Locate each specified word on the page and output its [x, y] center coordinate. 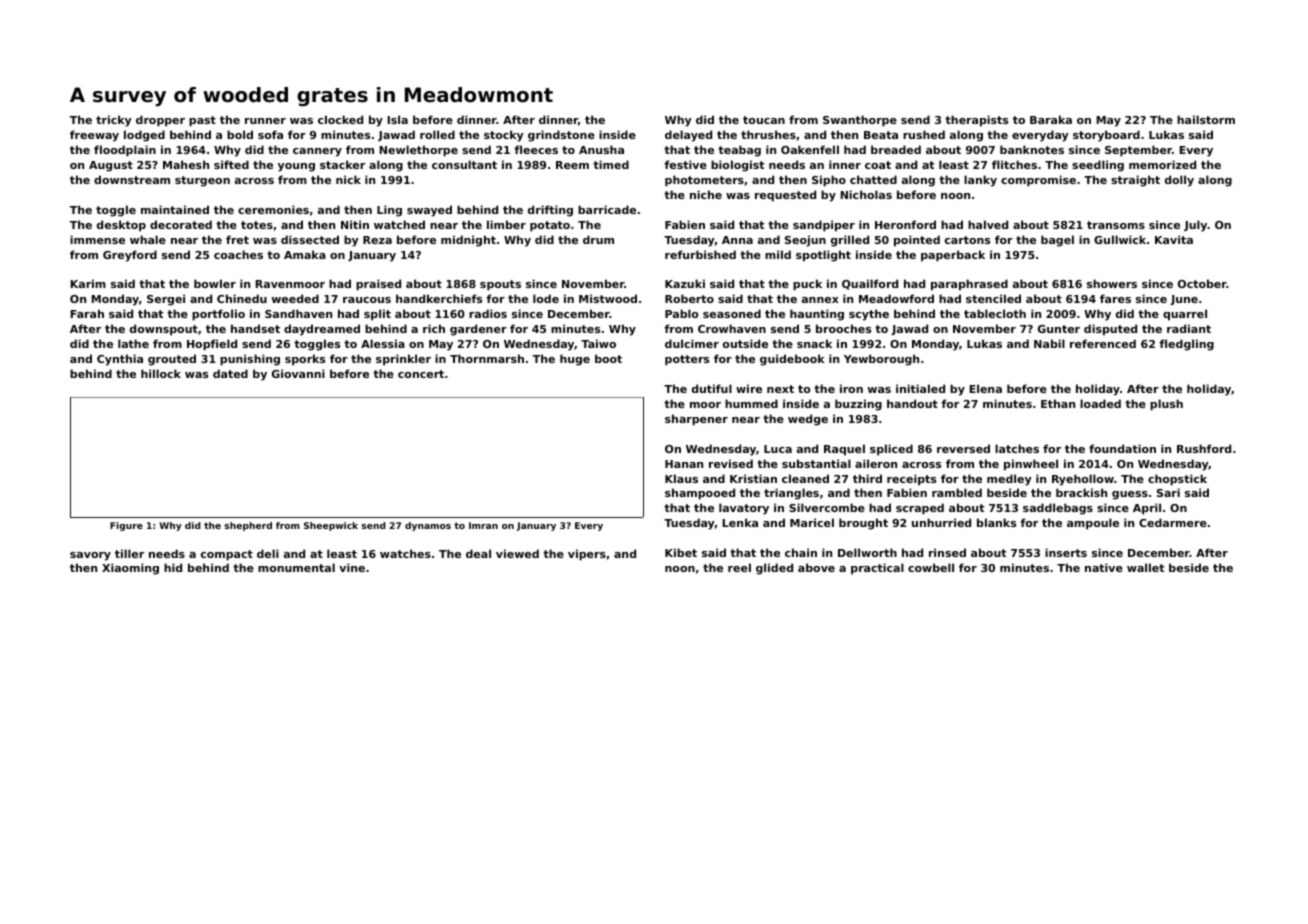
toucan [764, 120]
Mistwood [608, 298]
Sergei [166, 300]
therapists [976, 121]
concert [421, 374]
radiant [1189, 328]
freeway [94, 136]
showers [1112, 283]
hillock [161, 373]
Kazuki [685, 283]
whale [148, 239]
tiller [129, 553]
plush [1166, 405]
